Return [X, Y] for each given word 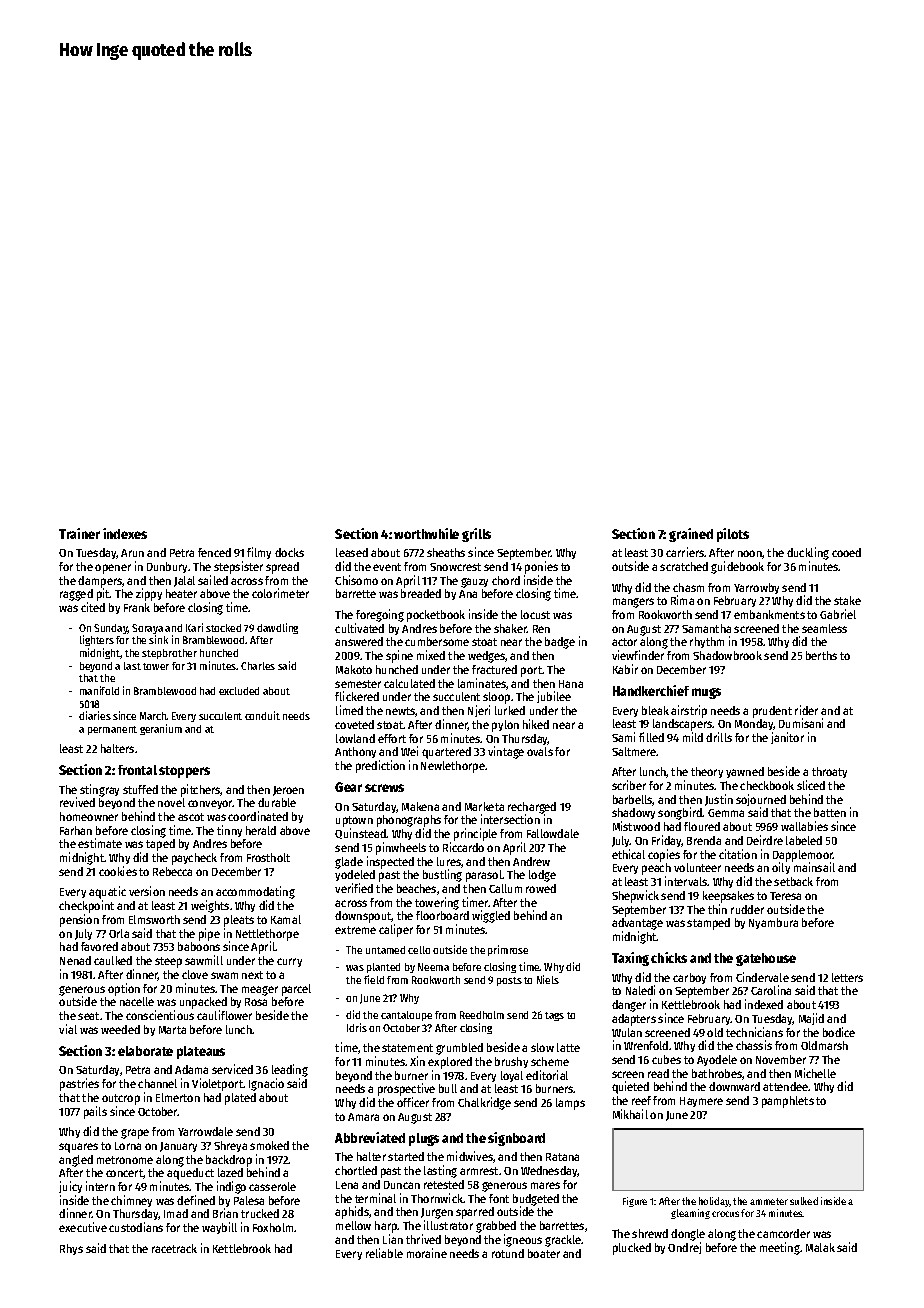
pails [95, 1112]
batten [830, 812]
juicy [70, 1187]
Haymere [701, 1102]
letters [847, 977]
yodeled [355, 875]
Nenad [75, 960]
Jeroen [288, 791]
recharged [532, 808]
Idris [357, 1027]
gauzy [474, 583]
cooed [846, 552]
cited [93, 607]
